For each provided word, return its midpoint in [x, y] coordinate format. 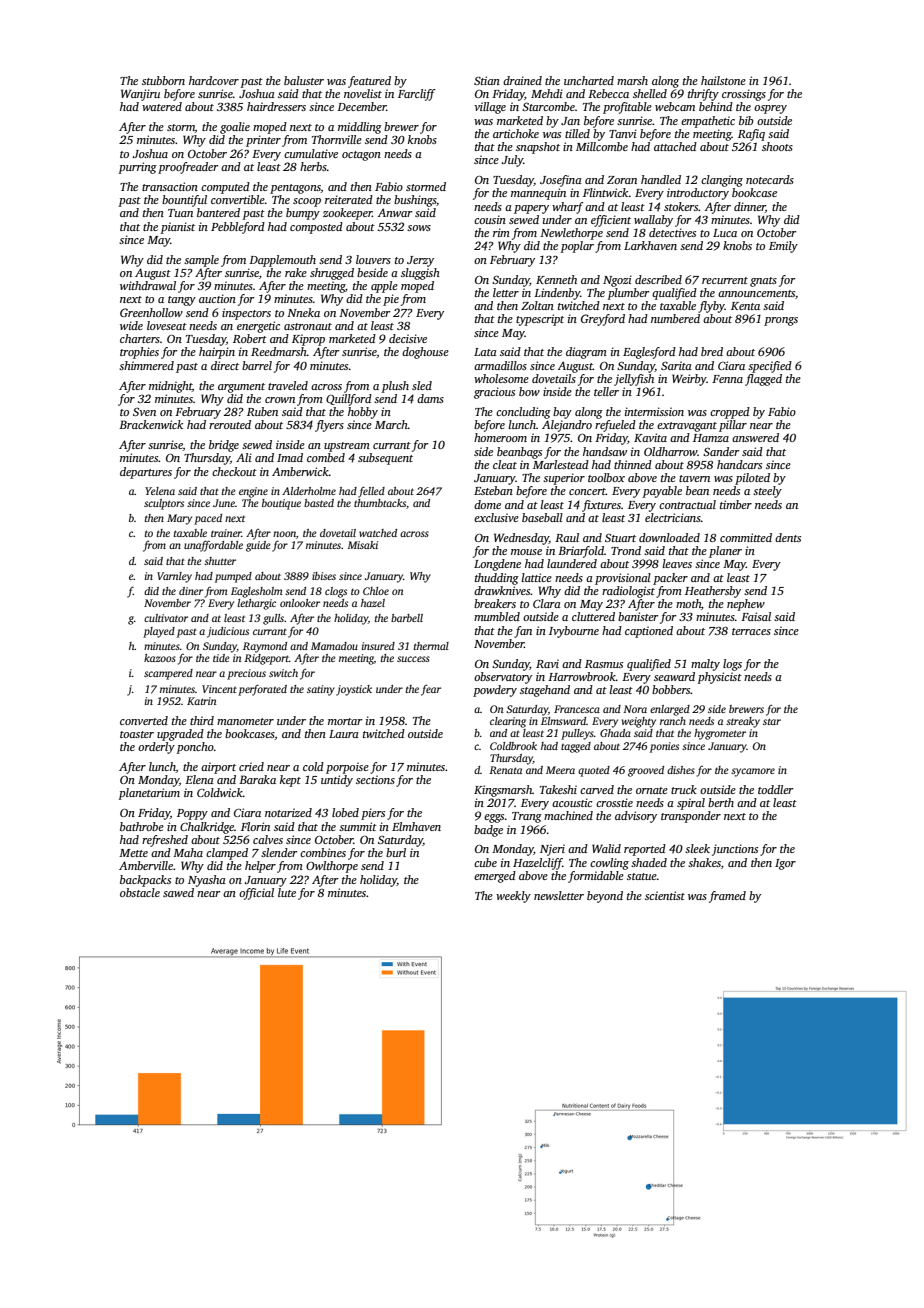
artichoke [516, 133]
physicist [719, 678]
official [256, 894]
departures [146, 473]
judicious [228, 632]
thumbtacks [380, 503]
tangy [182, 301]
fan [523, 632]
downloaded [669, 537]
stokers [681, 206]
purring [137, 168]
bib [746, 120]
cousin [490, 219]
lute [287, 892]
